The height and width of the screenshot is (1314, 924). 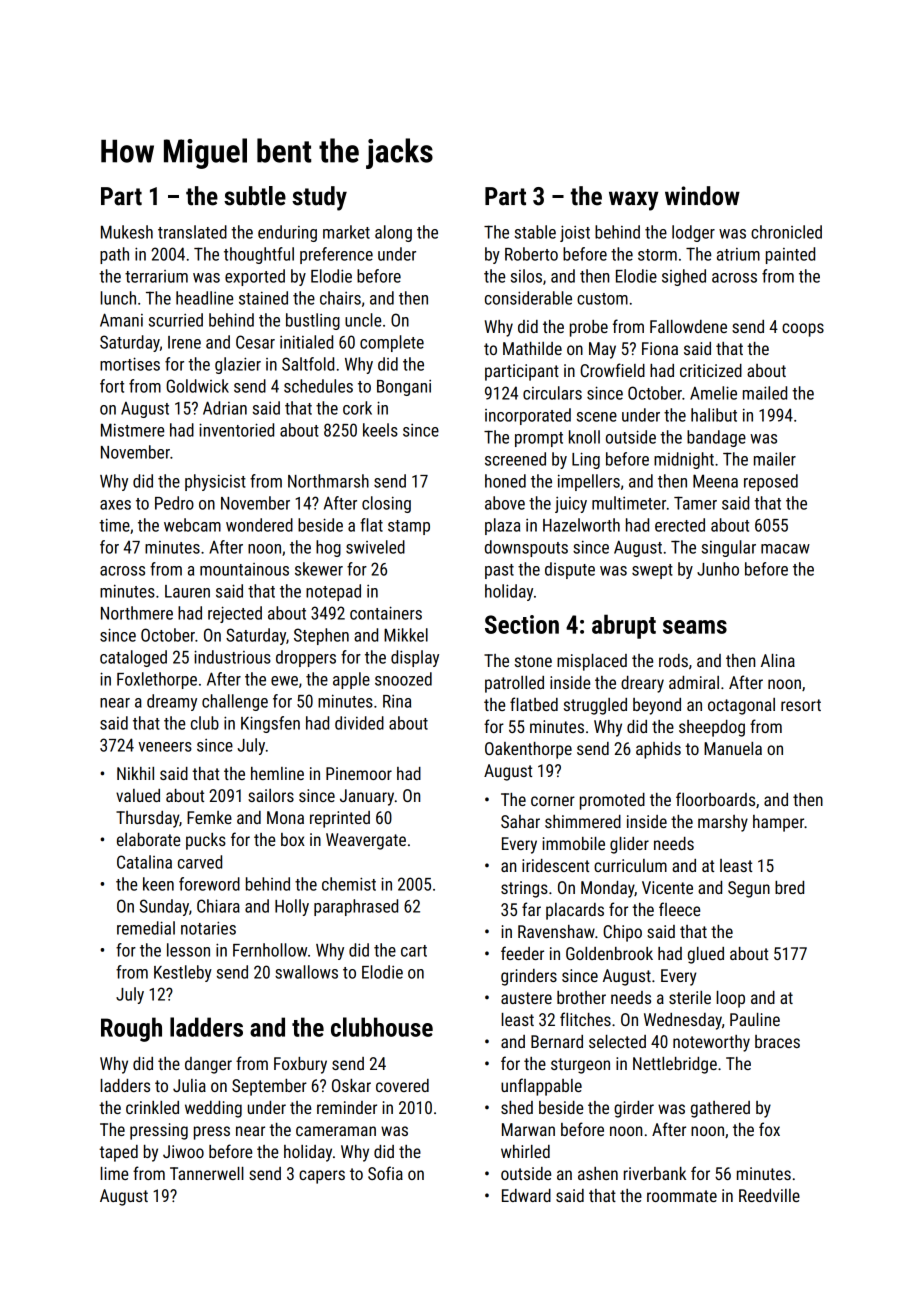 I want to click on Rina, so click(x=397, y=701).
